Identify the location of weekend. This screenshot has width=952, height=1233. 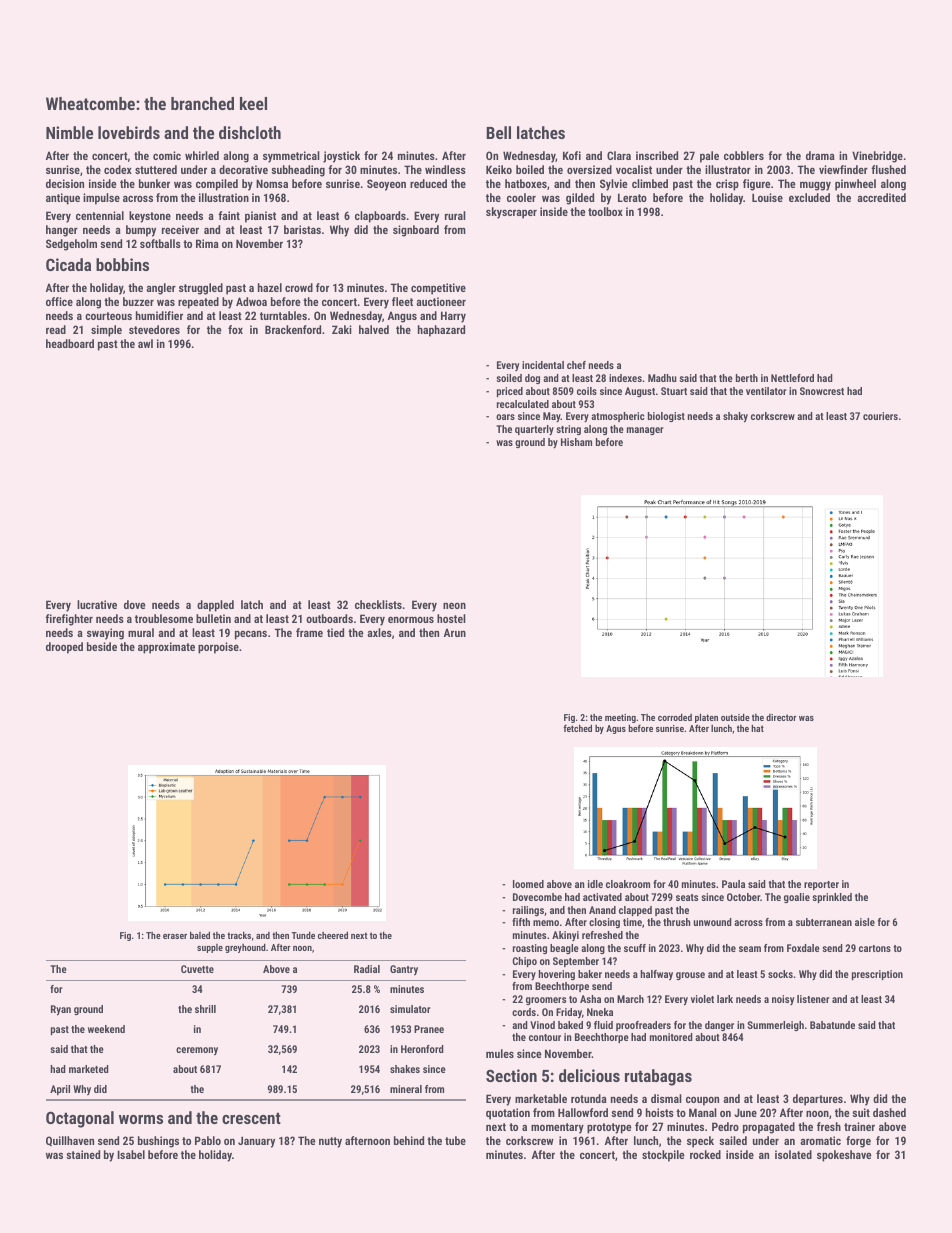
(106, 1029).
